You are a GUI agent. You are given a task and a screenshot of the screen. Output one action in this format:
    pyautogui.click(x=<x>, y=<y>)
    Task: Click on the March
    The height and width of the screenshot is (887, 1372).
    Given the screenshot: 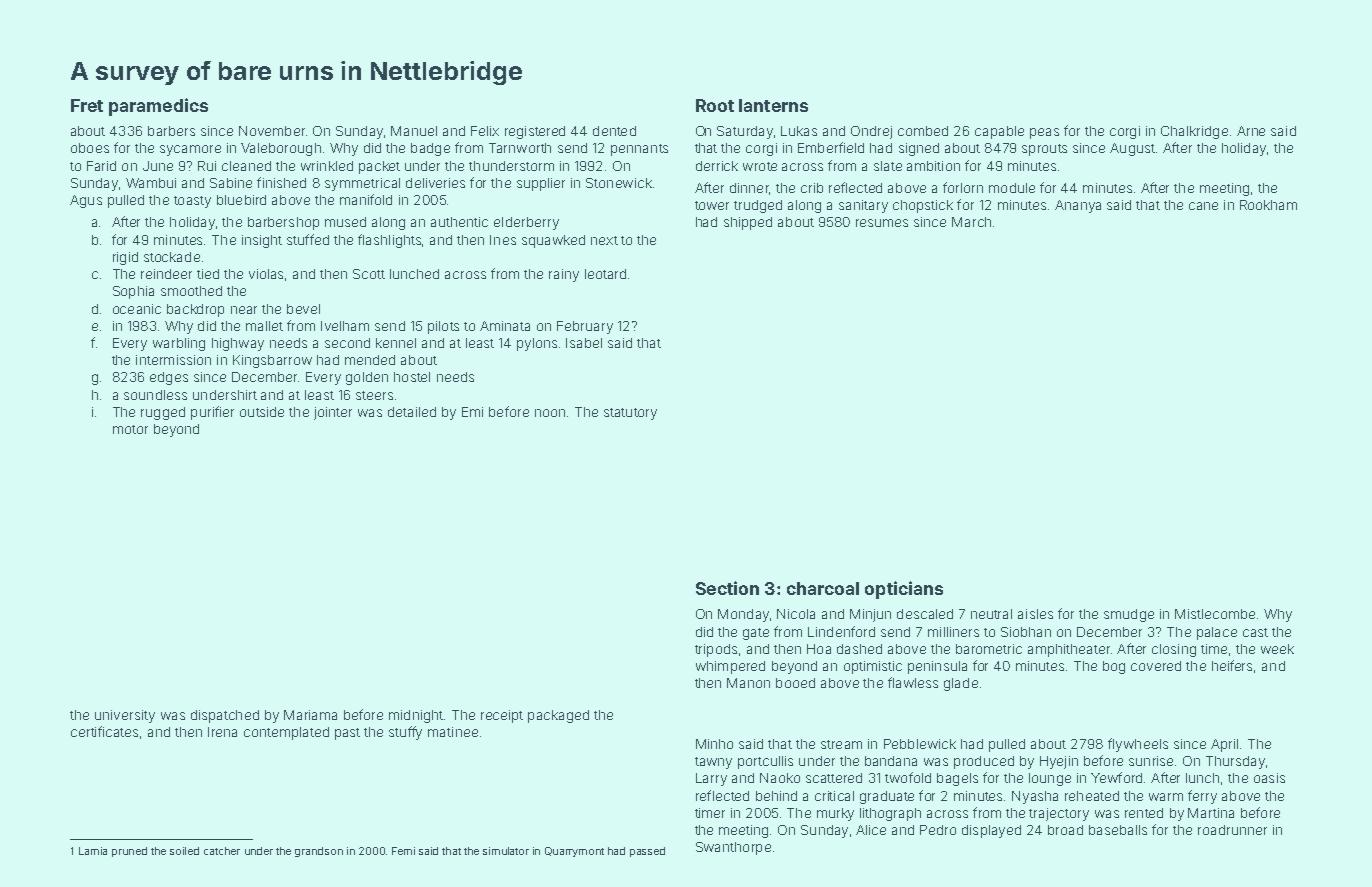 What is the action you would take?
    pyautogui.click(x=971, y=222)
